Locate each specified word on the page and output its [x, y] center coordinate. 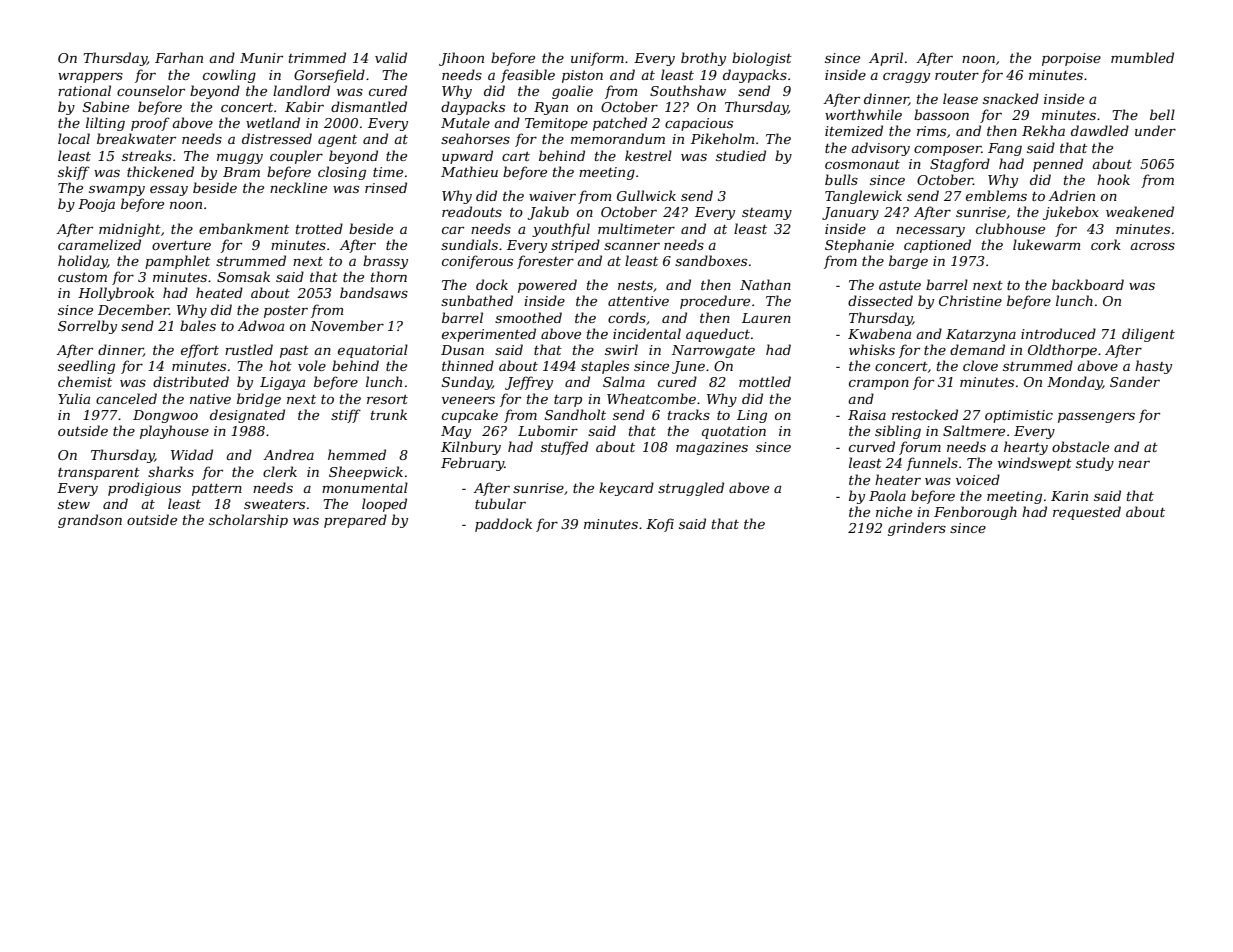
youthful [561, 230]
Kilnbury [471, 448]
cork [1106, 244]
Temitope [556, 124]
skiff [74, 173]
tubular [500, 503]
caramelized [99, 245]
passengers [1096, 417]
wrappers [90, 77]
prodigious [144, 489]
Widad [192, 454]
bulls [841, 179]
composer [948, 150]
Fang [1005, 149]
